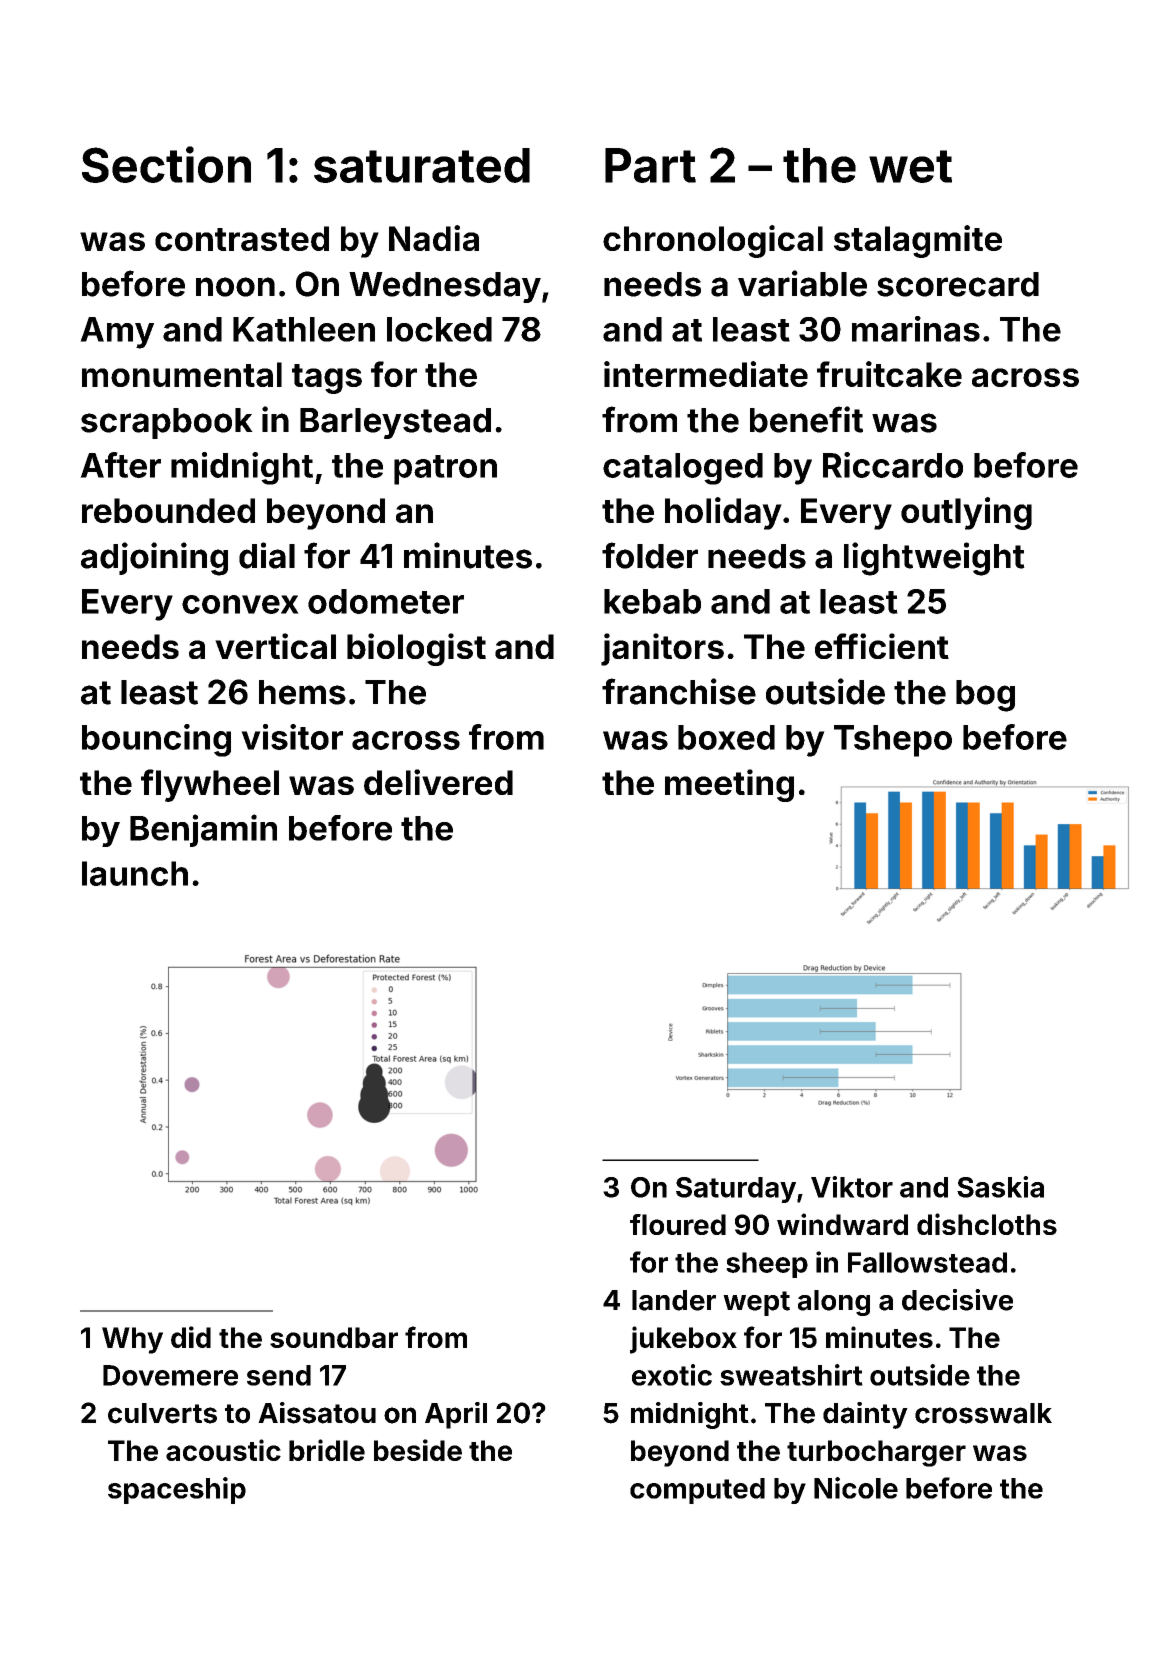 The image size is (1165, 1654). Describe the element at coordinates (916, 329) in the screenshot. I see `marinas` at that location.
